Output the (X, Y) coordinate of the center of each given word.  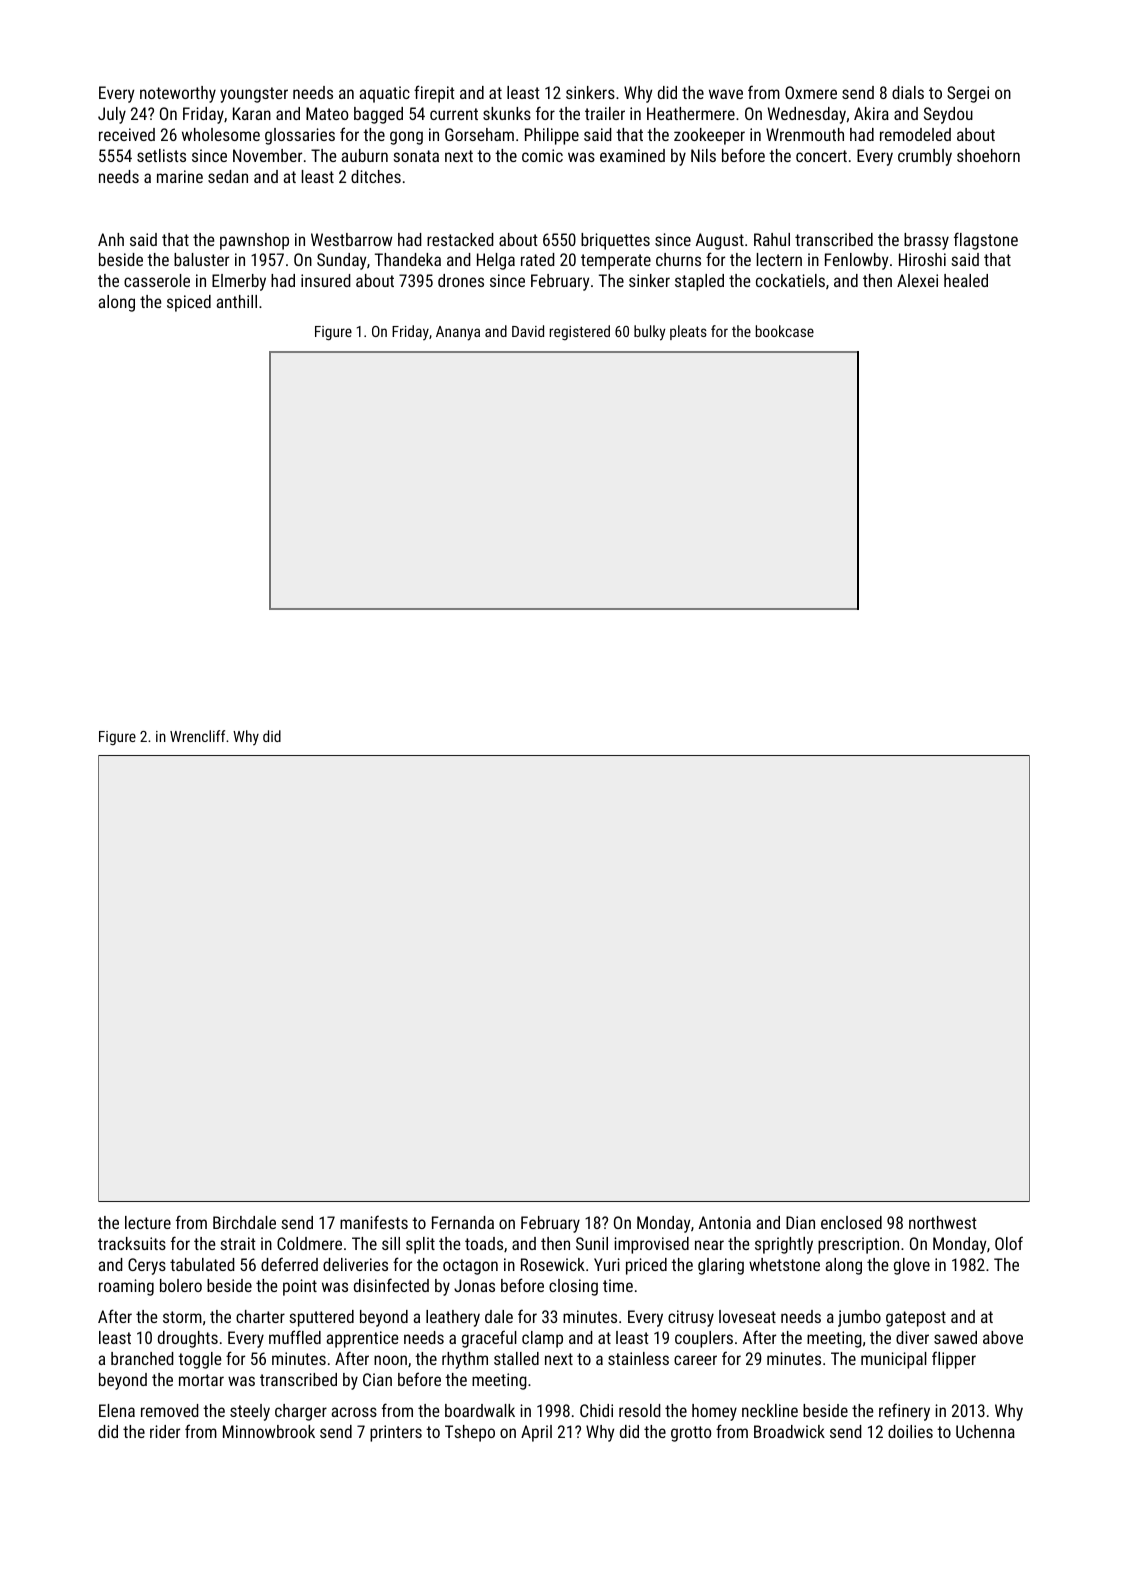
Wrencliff (197, 736)
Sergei (968, 94)
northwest (943, 1222)
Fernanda (463, 1222)
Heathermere (691, 113)
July (112, 115)
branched (142, 1358)
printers (396, 1433)
